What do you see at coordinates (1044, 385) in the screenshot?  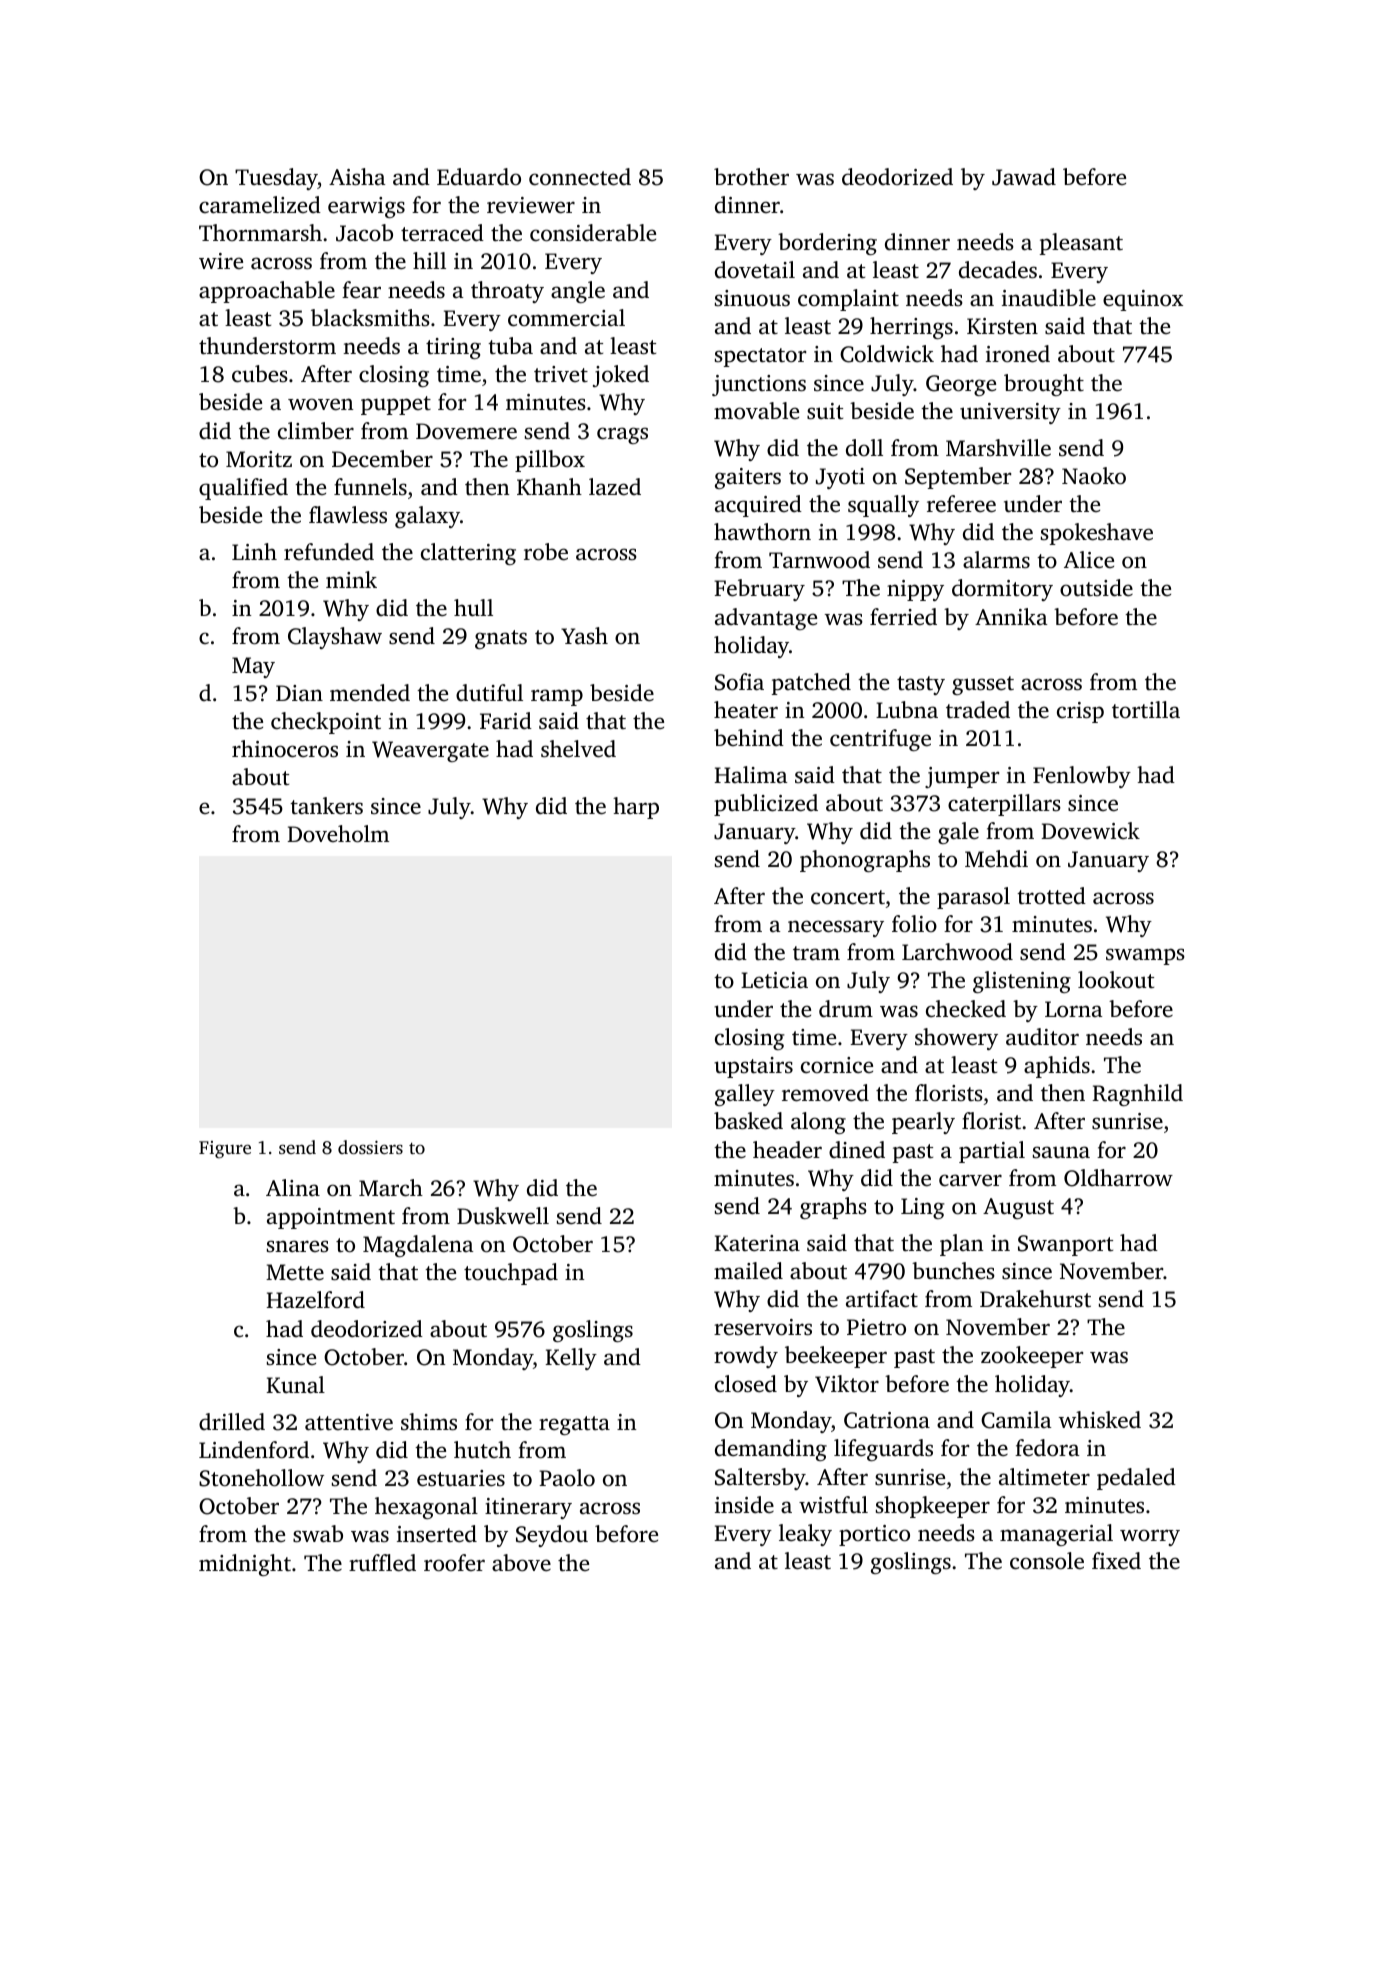 I see `brought` at bounding box center [1044, 385].
